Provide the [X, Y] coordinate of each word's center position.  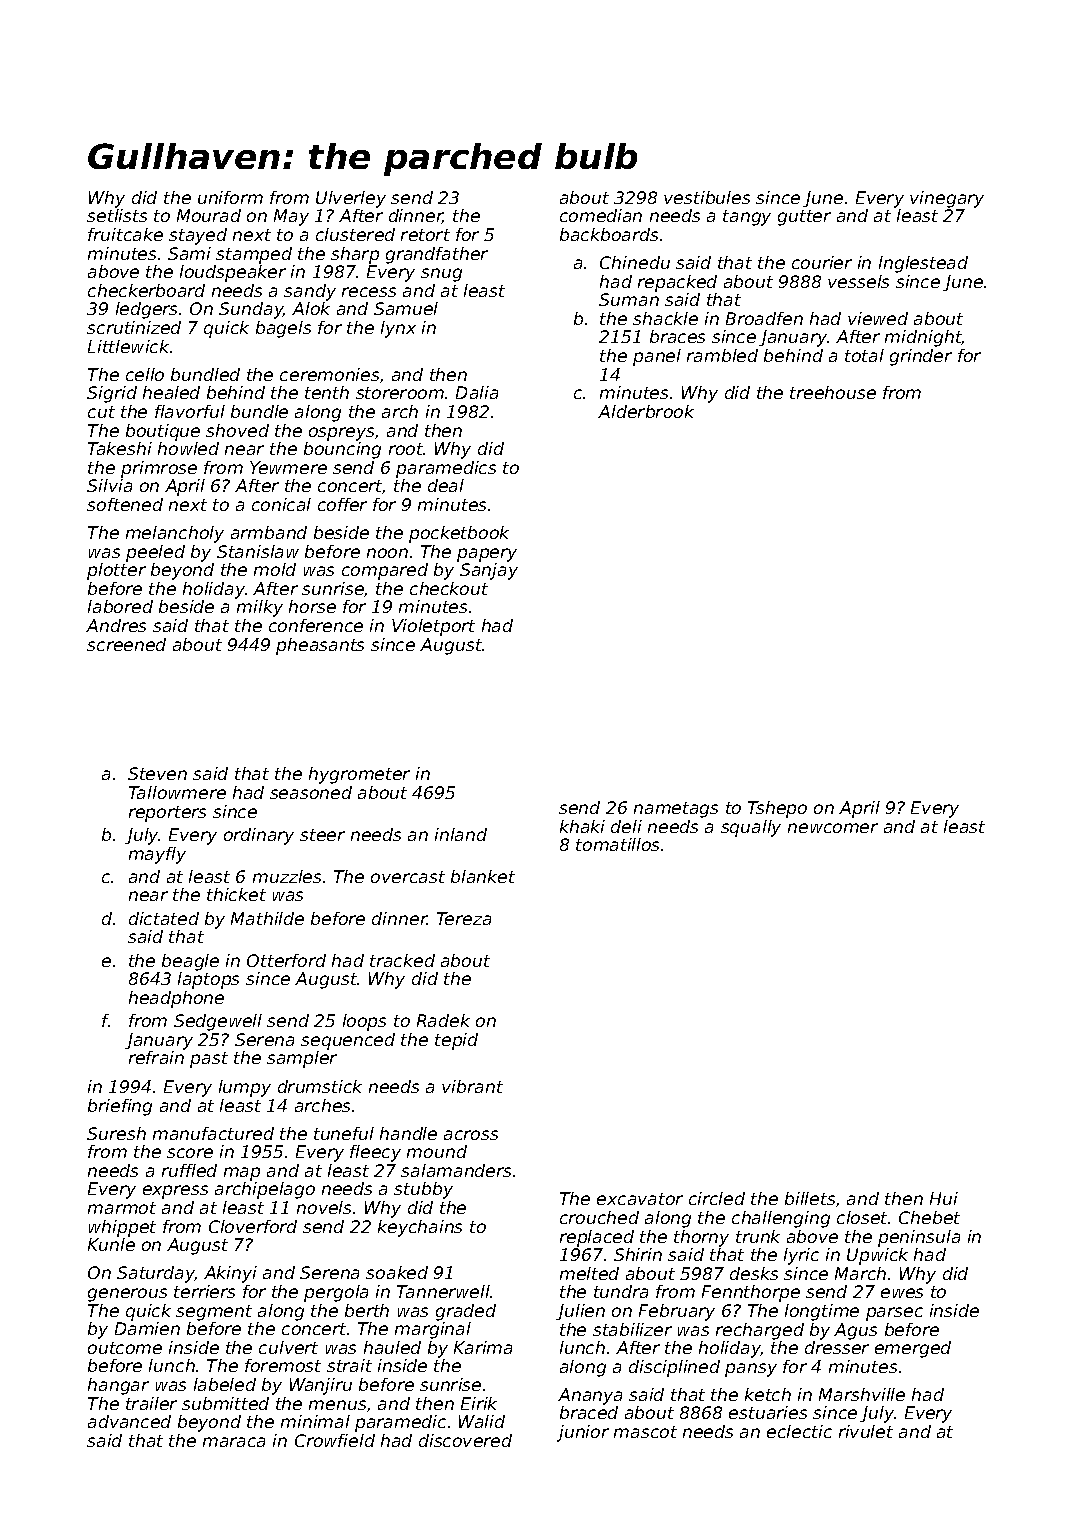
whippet [122, 1228]
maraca [234, 1442]
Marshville [862, 1394]
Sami [189, 253]
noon [387, 553]
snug [441, 275]
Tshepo [777, 809]
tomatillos [617, 844]
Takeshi [120, 448]
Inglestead [923, 264]
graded [466, 1312]
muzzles [287, 876]
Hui [944, 1198]
